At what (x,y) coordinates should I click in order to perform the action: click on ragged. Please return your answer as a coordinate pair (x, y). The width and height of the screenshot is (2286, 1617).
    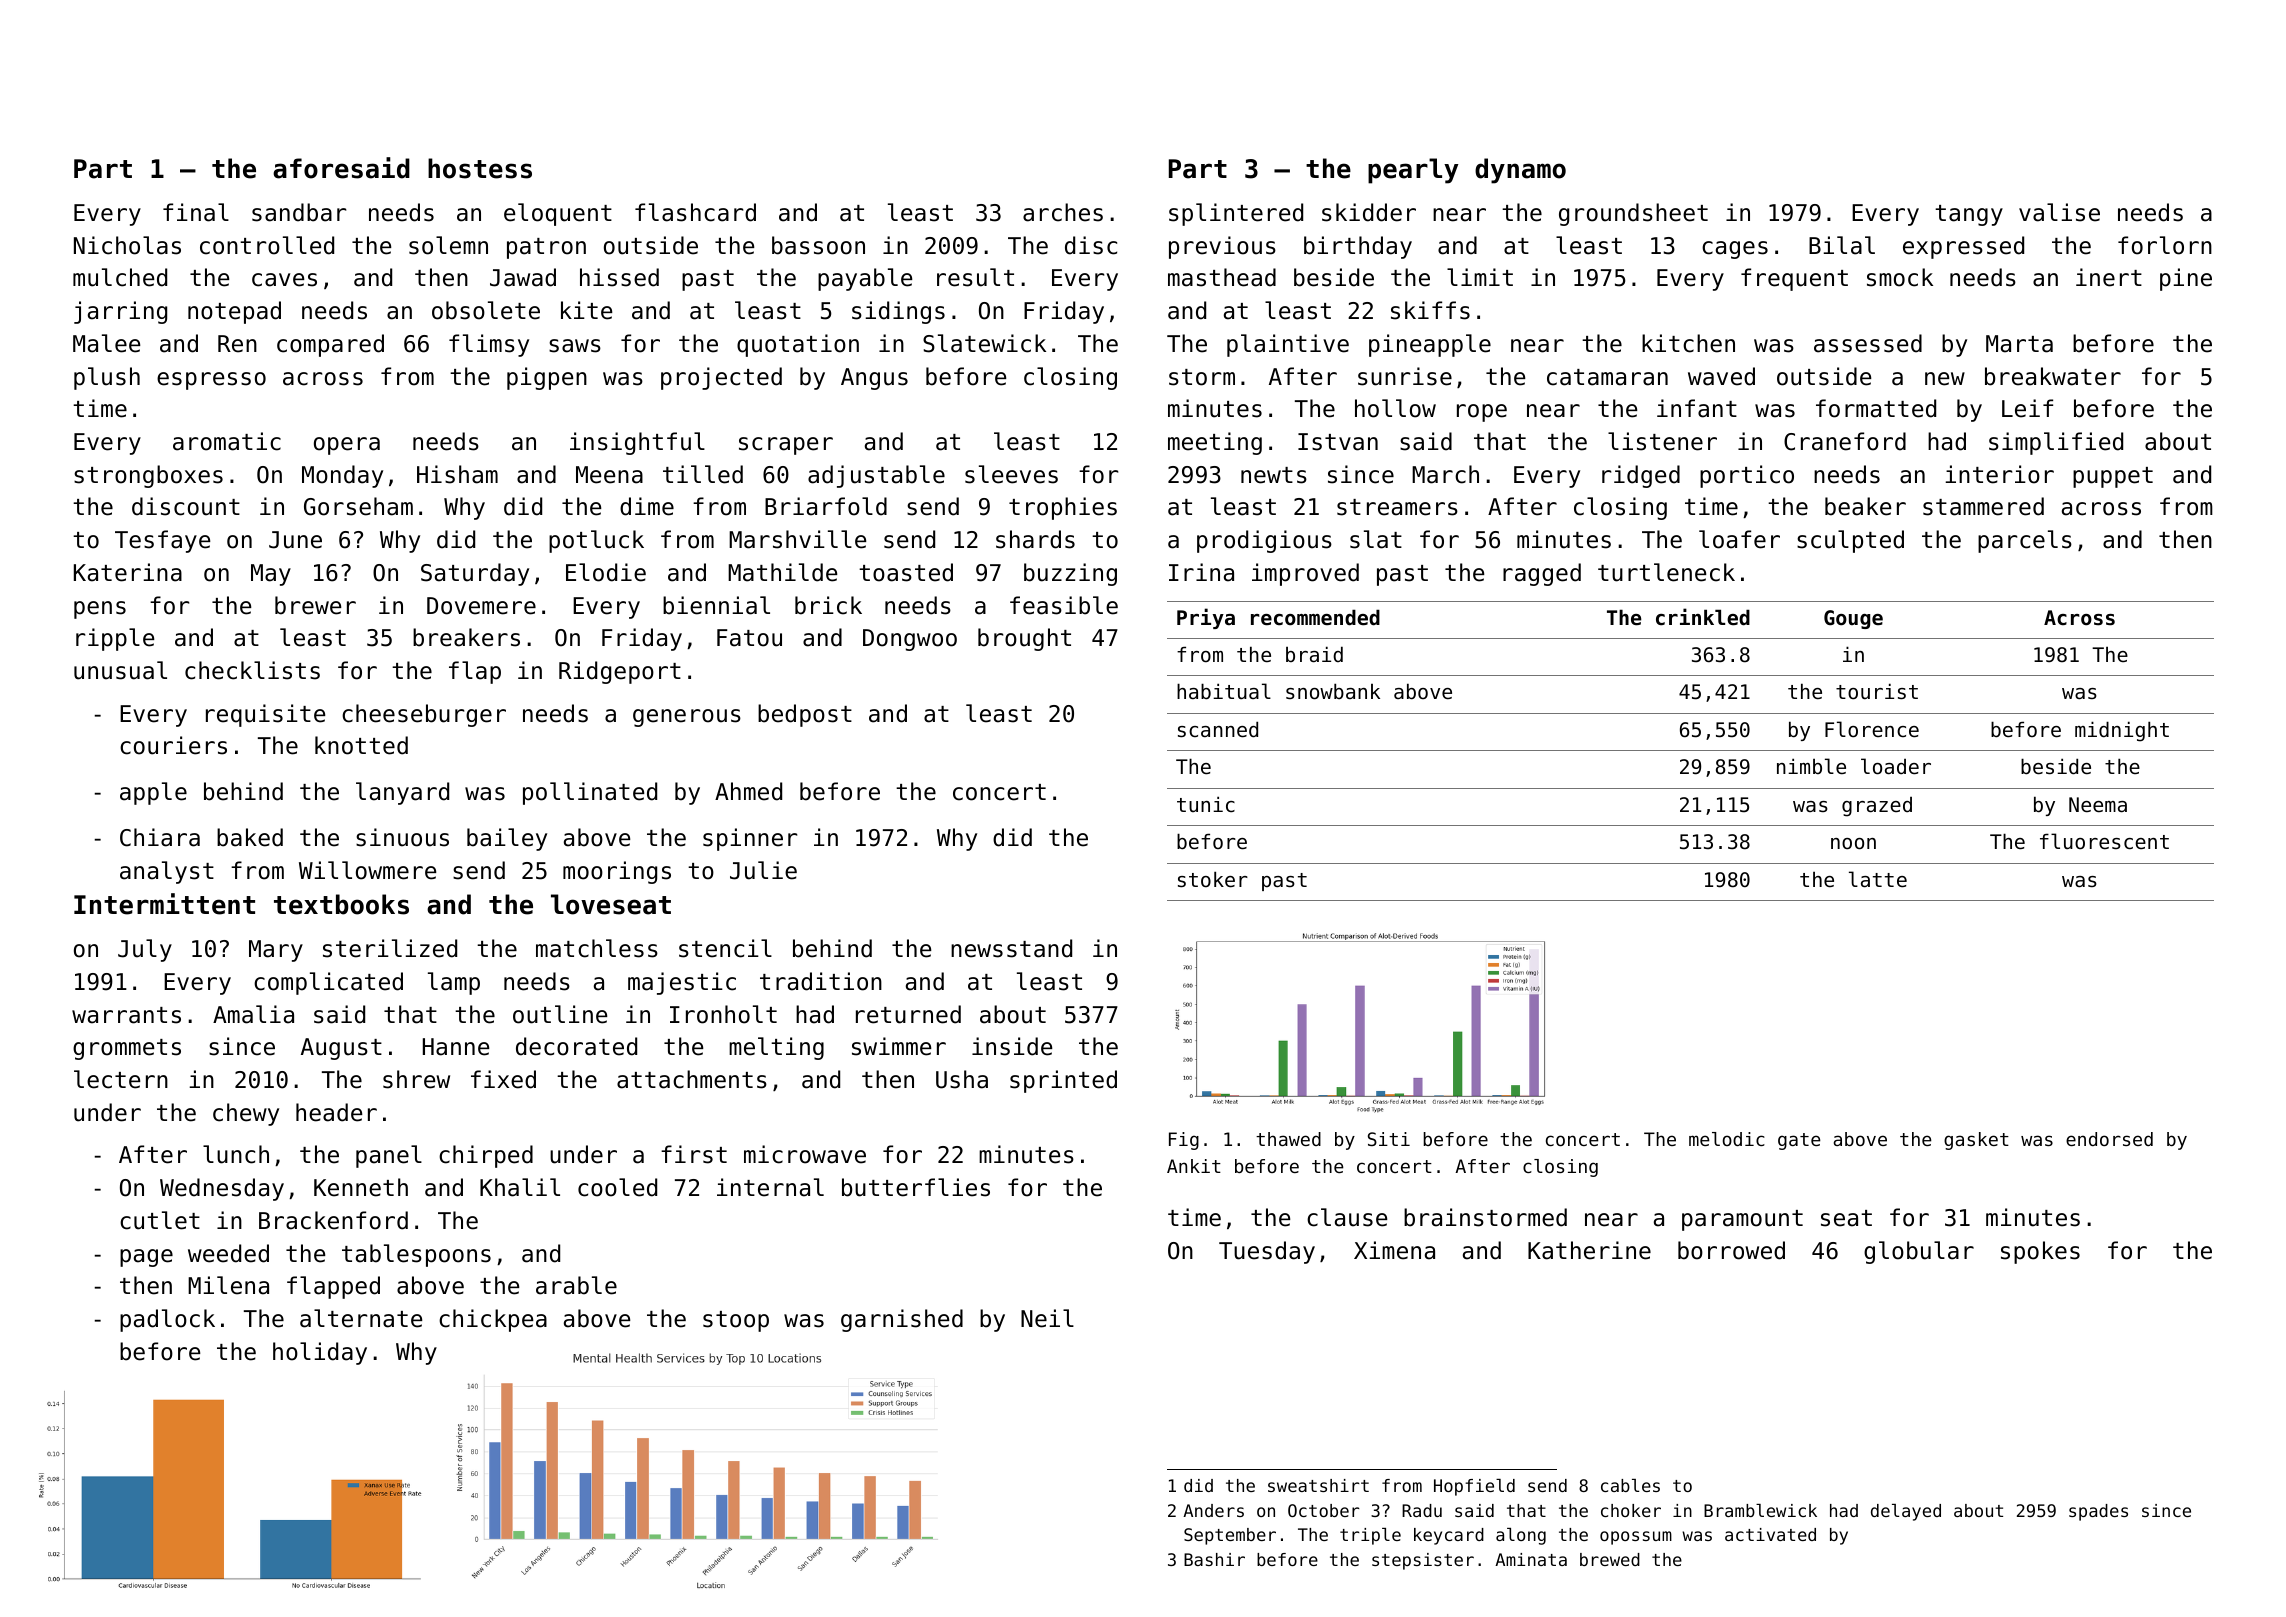
    Looking at the image, I should click on (1542, 574).
